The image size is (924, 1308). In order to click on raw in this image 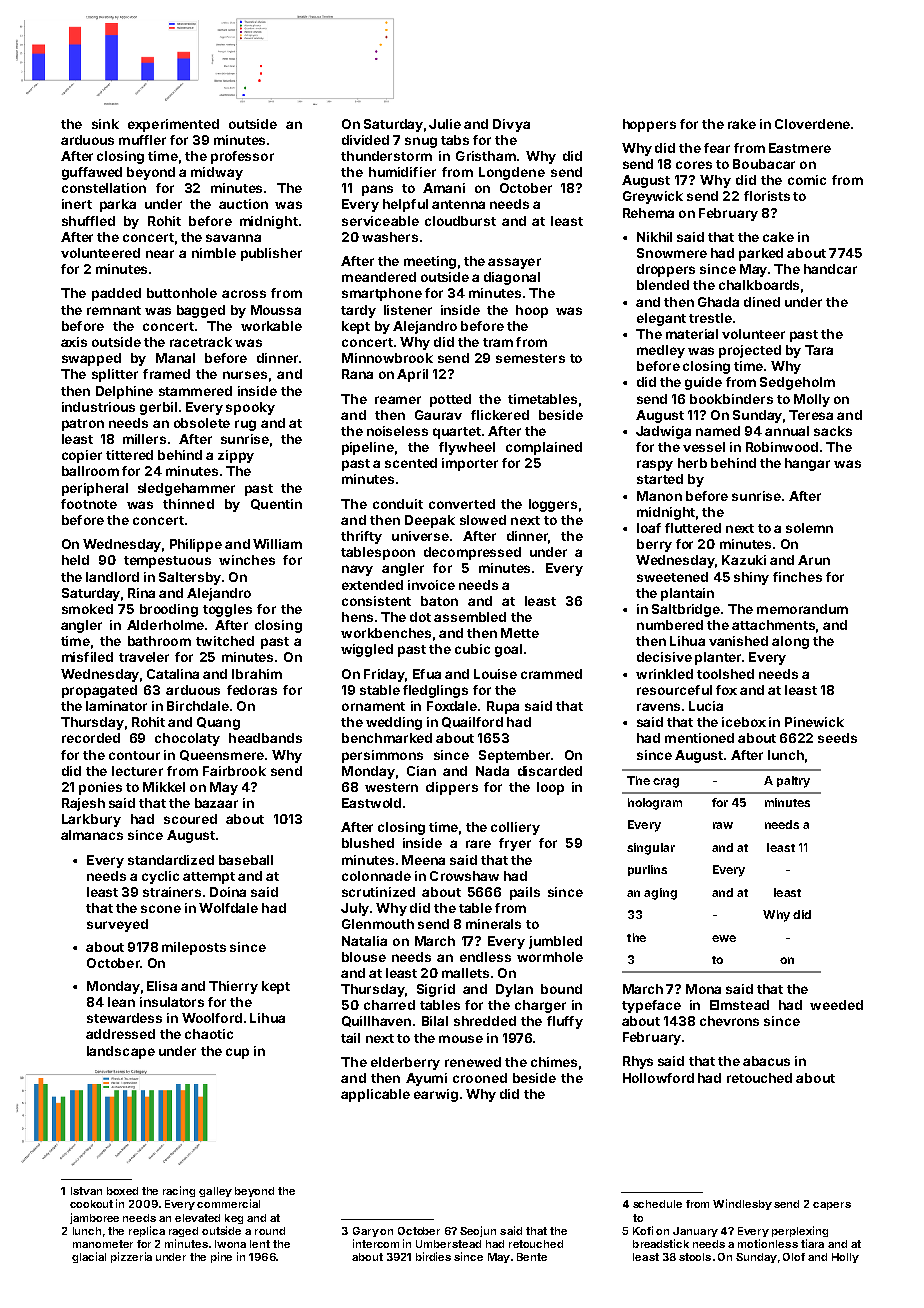, I will do `click(723, 825)`.
